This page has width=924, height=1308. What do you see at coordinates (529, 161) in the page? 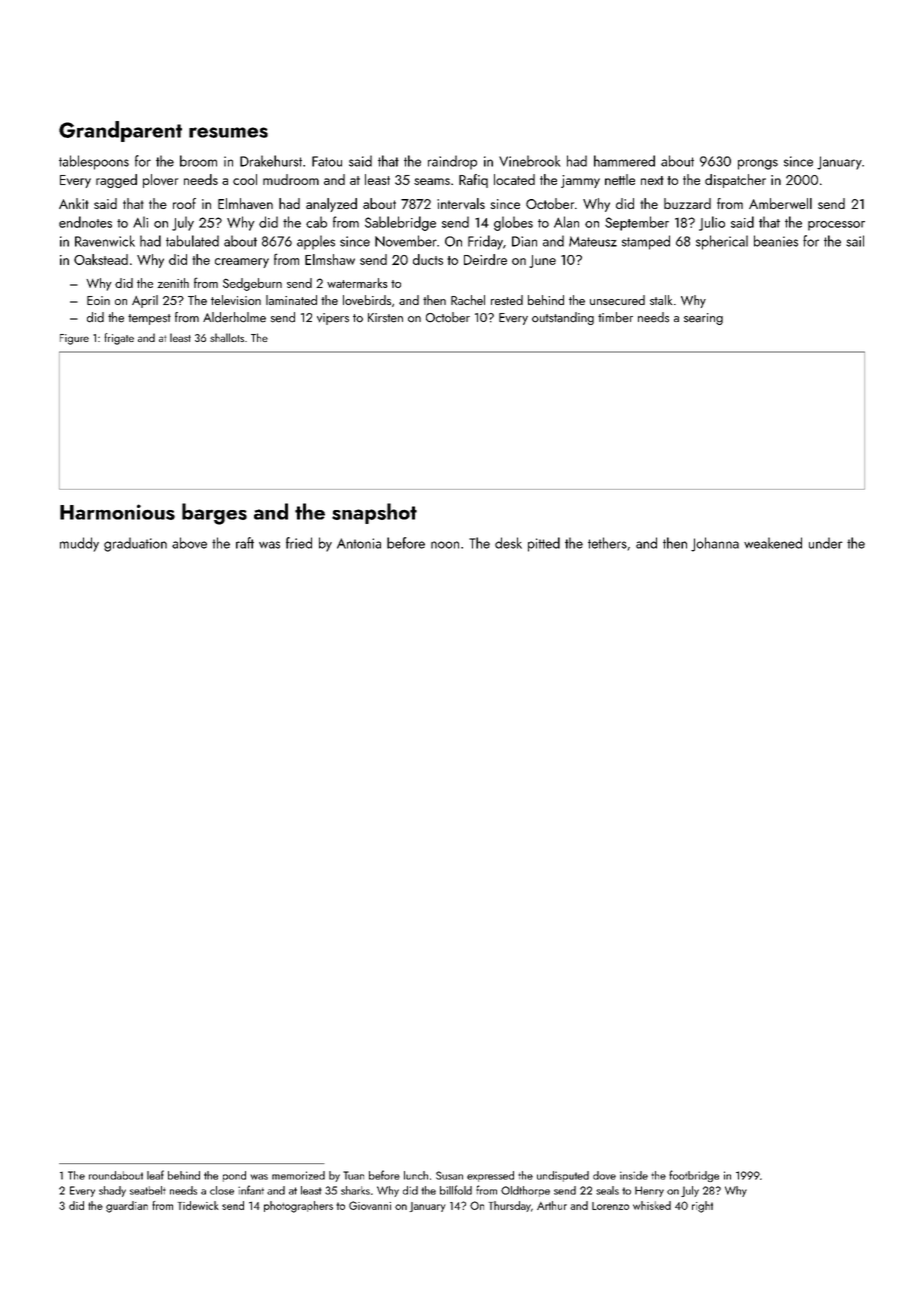
I see `Vinebrook` at bounding box center [529, 161].
